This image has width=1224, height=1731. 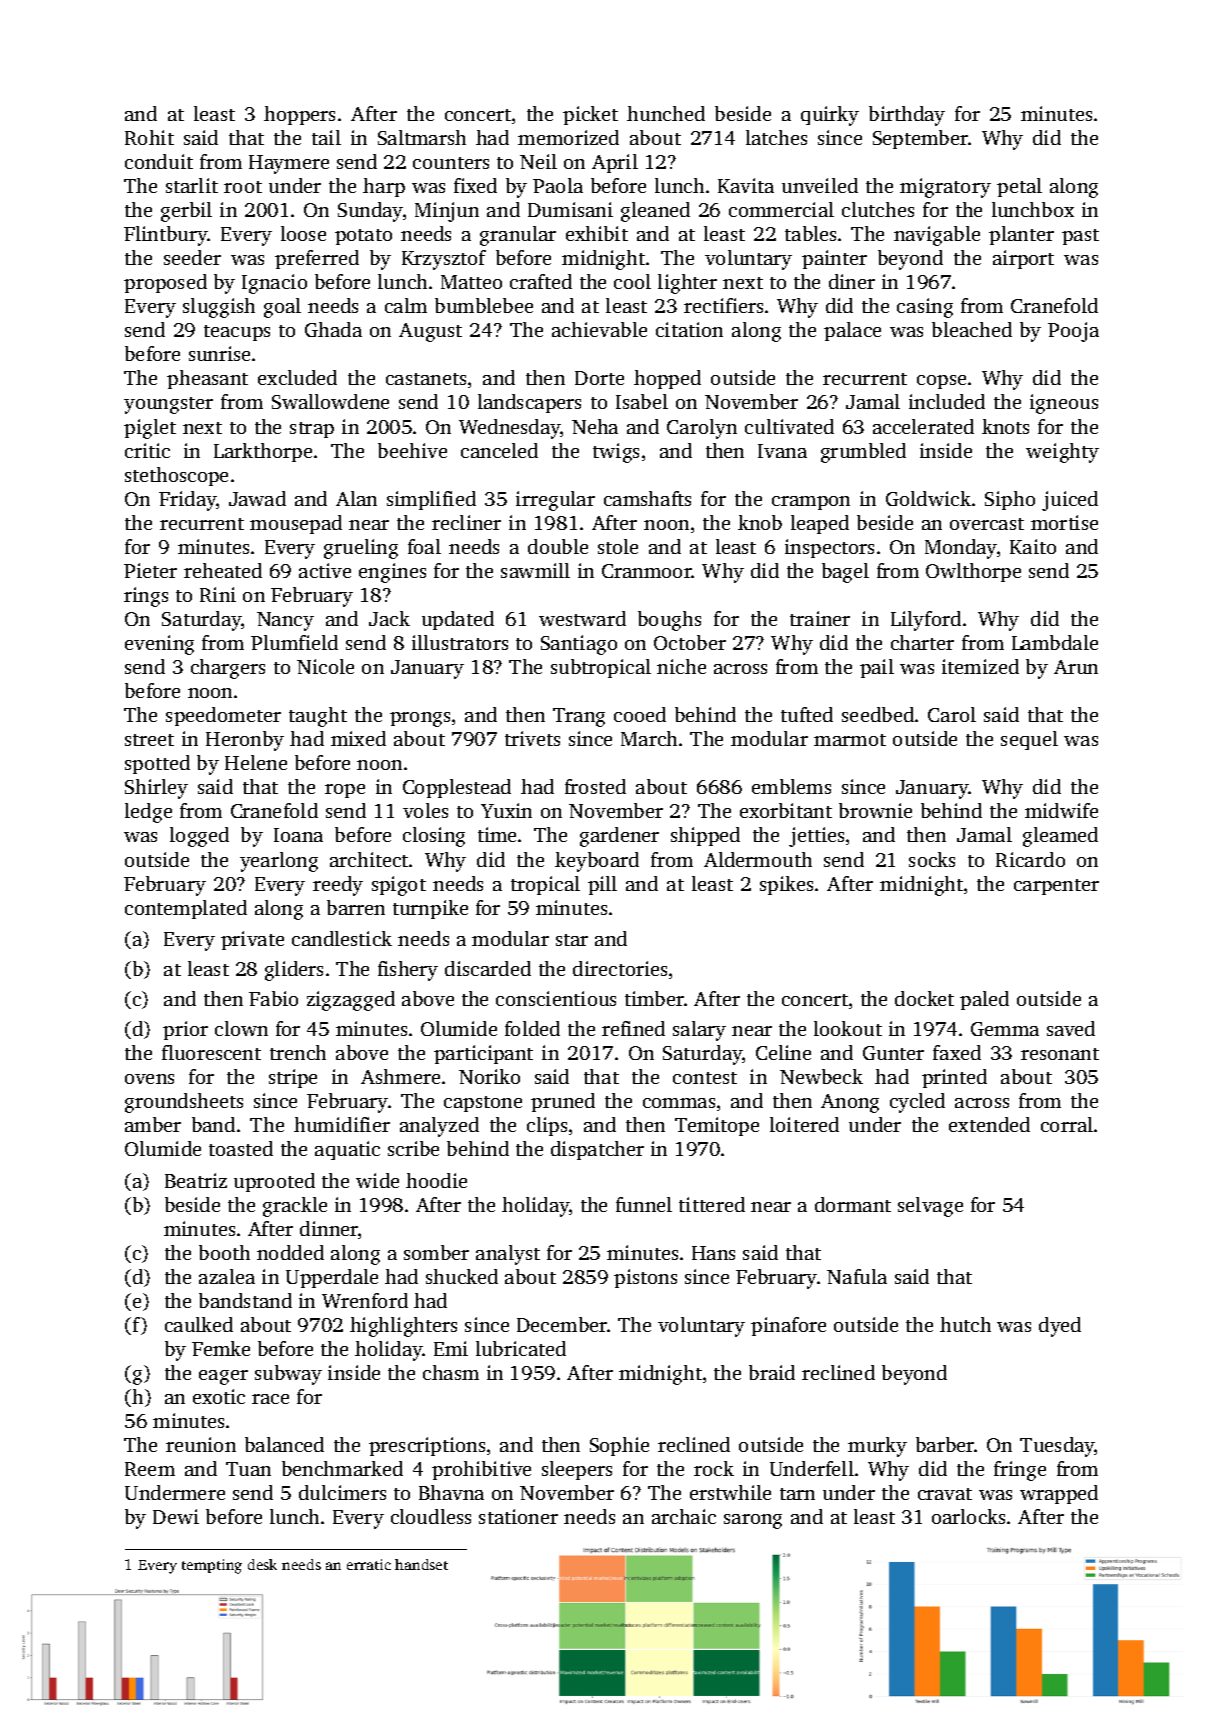 I want to click on Femke, so click(x=221, y=1348).
